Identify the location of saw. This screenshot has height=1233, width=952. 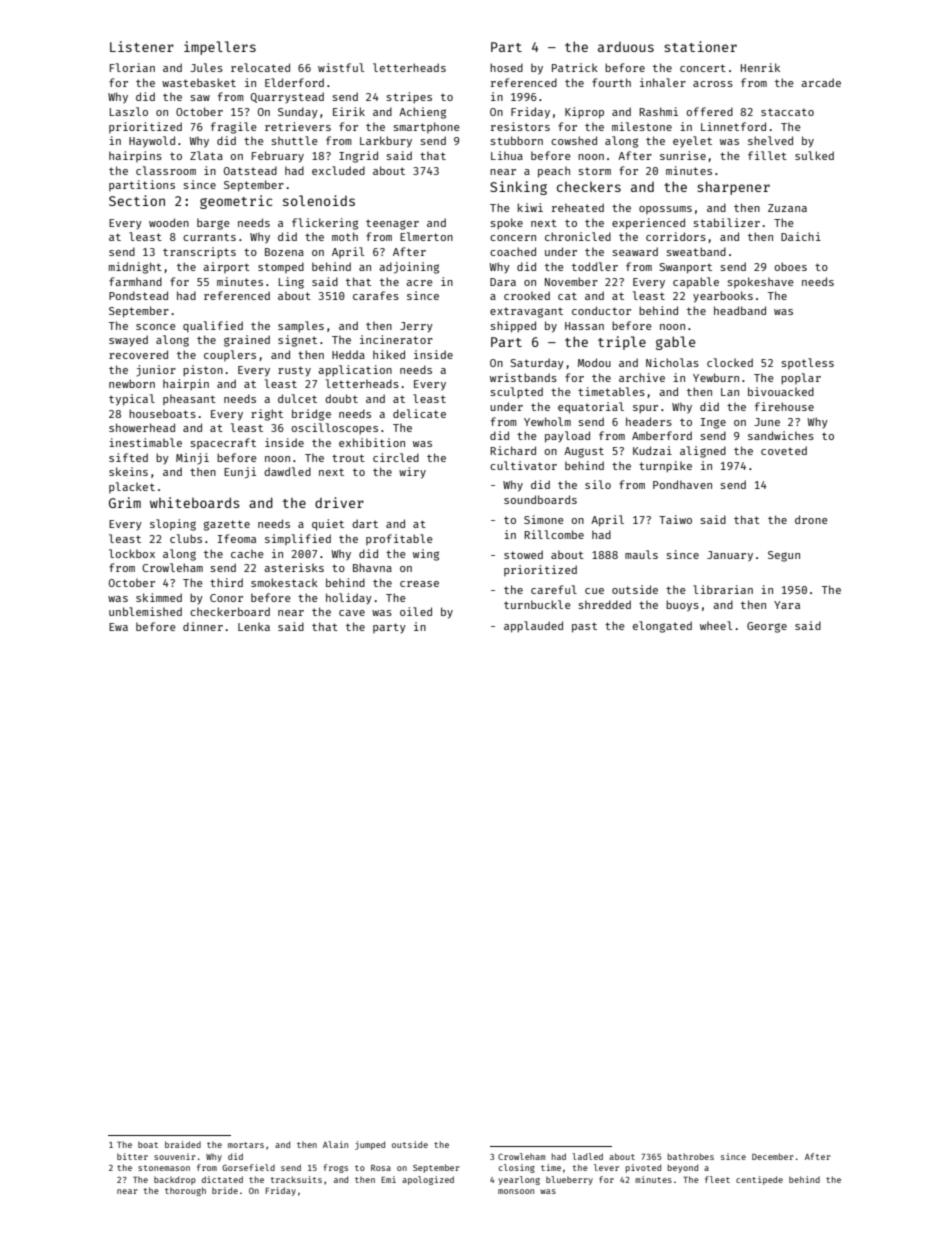
(200, 98).
